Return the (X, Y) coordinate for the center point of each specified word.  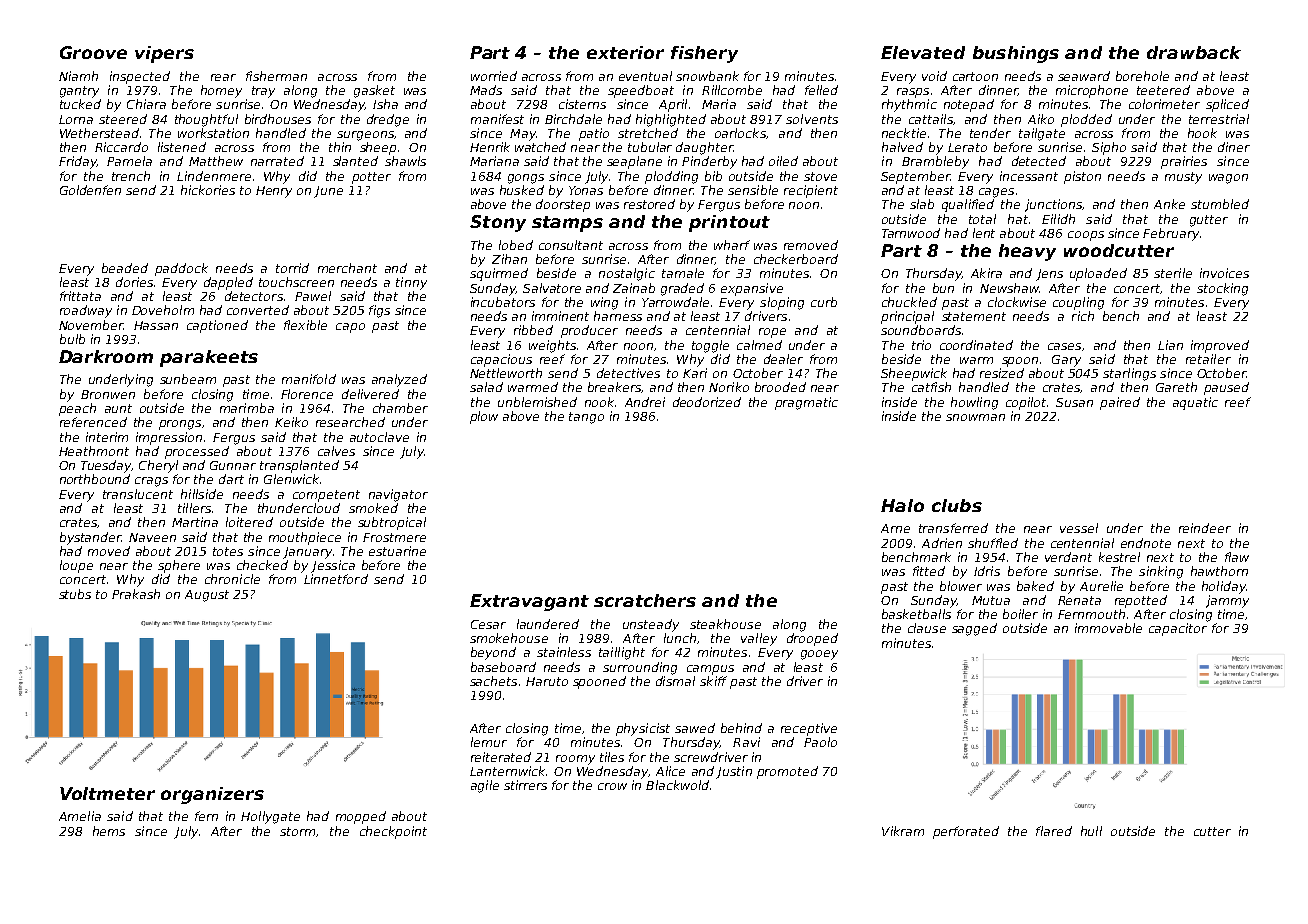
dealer (783, 359)
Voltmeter (107, 793)
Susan (1074, 402)
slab (922, 204)
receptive (809, 729)
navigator (398, 495)
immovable (1108, 628)
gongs (526, 179)
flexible (305, 325)
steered (123, 119)
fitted (929, 571)
